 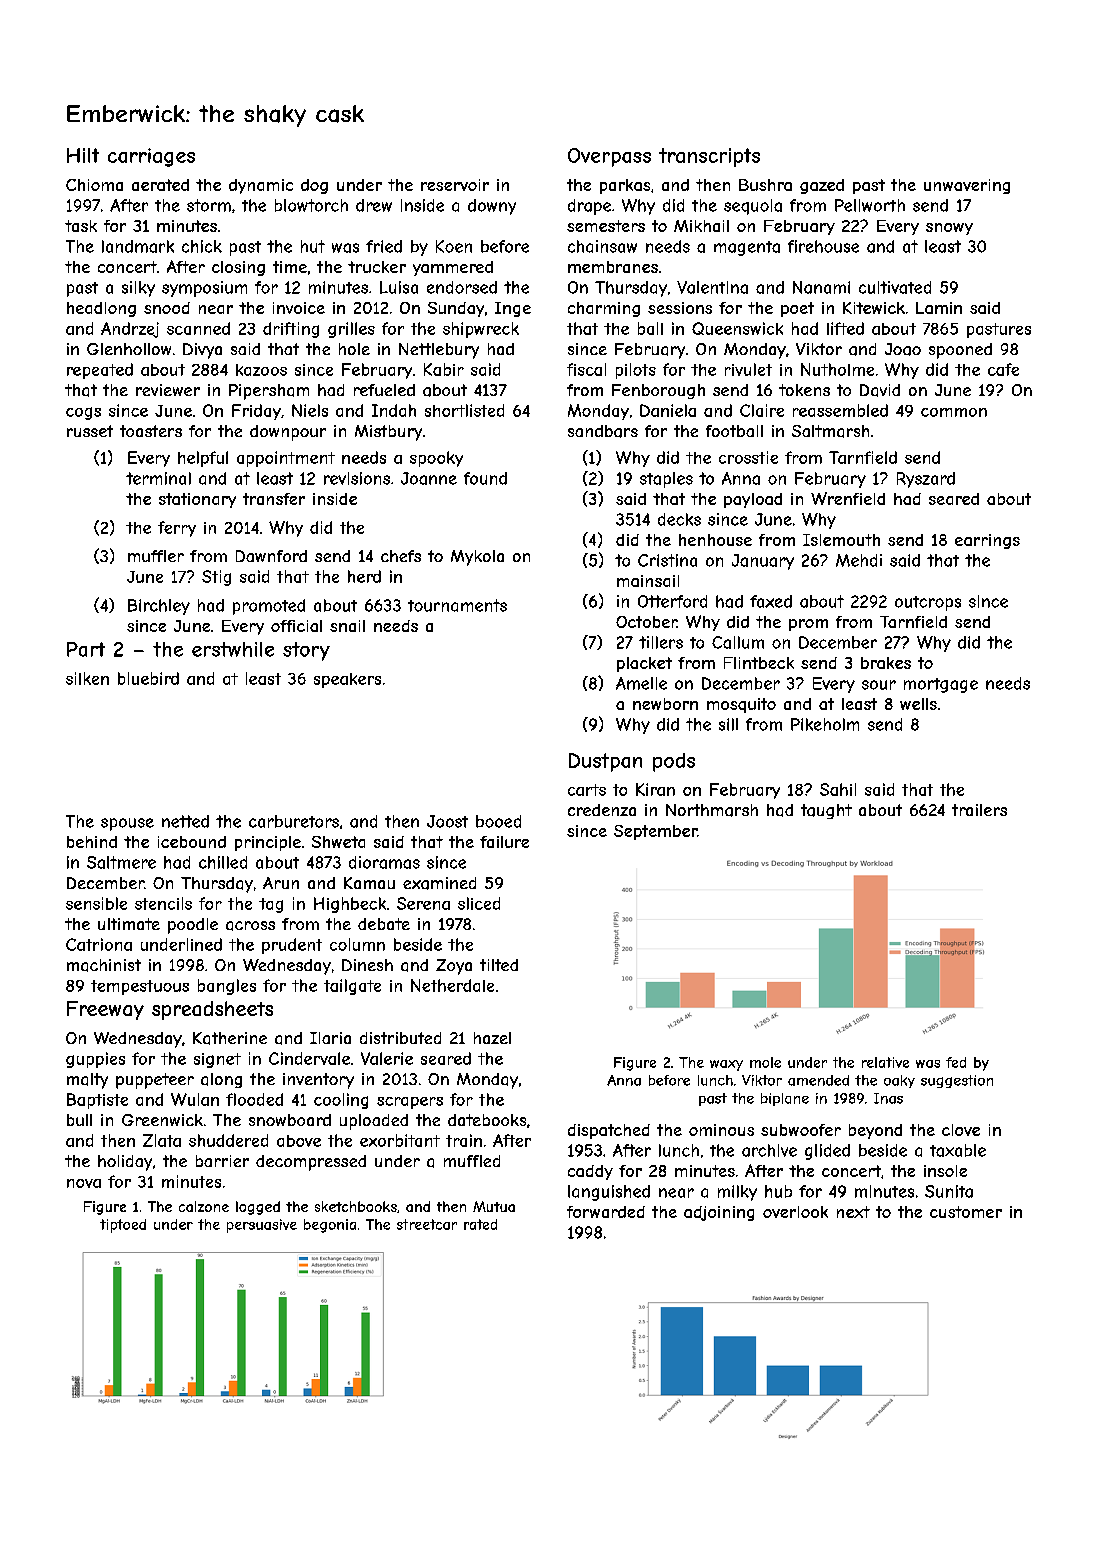 What do you see at coordinates (123, 1226) in the image?
I see `tiptoed` at bounding box center [123, 1226].
